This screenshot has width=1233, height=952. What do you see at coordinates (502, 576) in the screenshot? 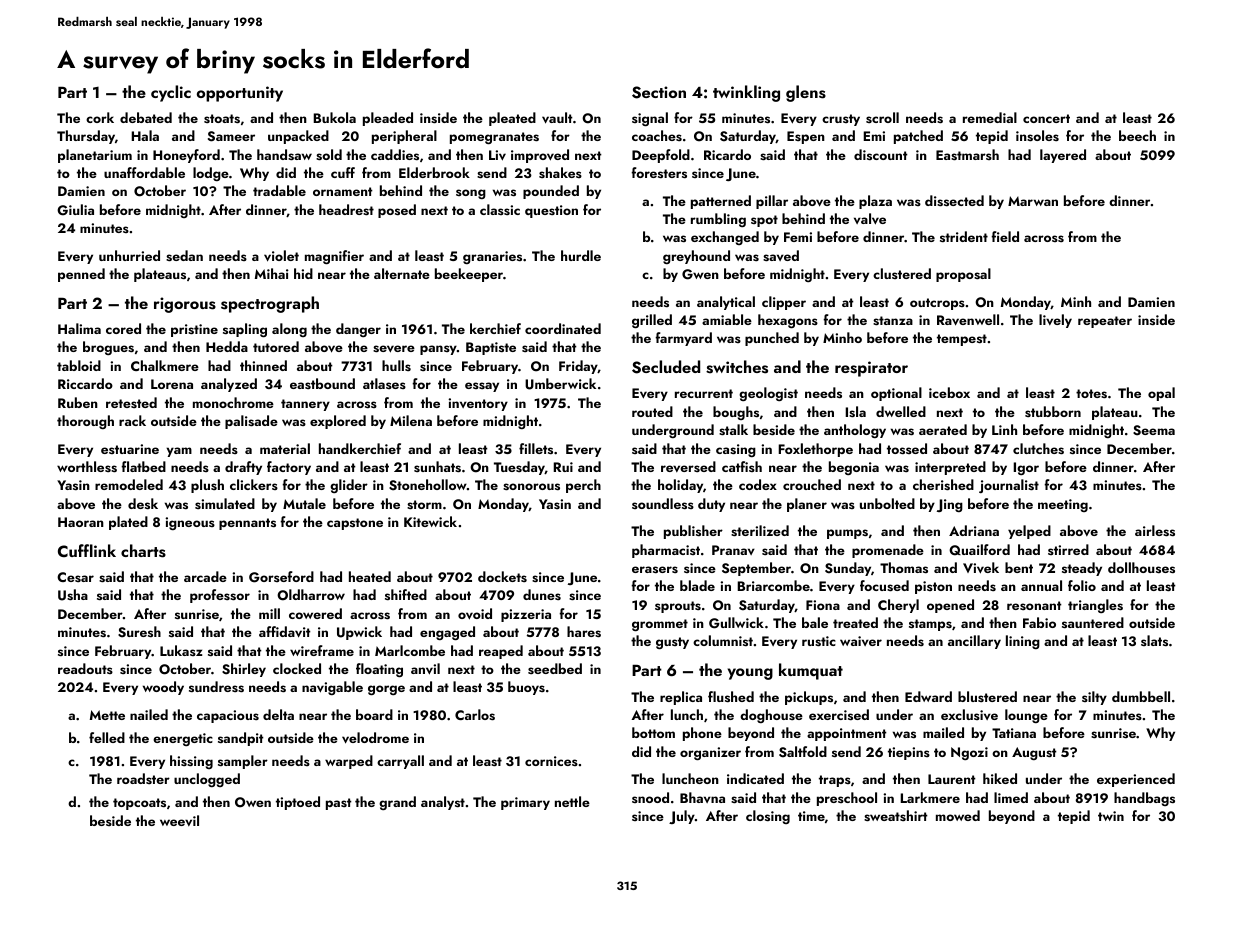
I see `dockets` at bounding box center [502, 576].
